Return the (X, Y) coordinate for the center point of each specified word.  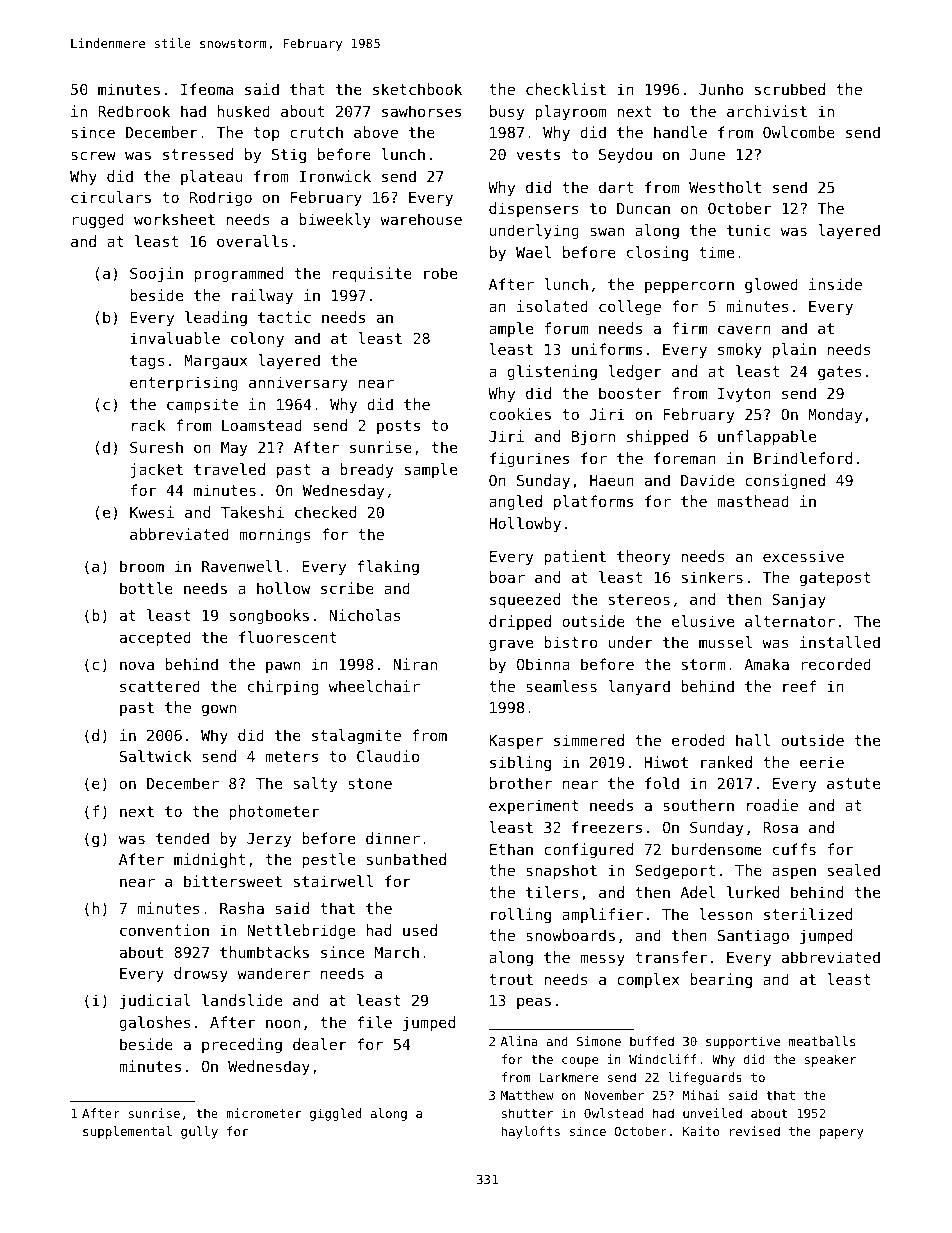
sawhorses (421, 111)
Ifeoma (207, 89)
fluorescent (288, 637)
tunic (749, 230)
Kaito (701, 1131)
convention (164, 930)
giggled (335, 1114)
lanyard (639, 687)
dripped (520, 622)
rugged (98, 220)
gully (199, 1132)
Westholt (725, 187)
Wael (533, 252)
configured (588, 850)
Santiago (753, 936)
